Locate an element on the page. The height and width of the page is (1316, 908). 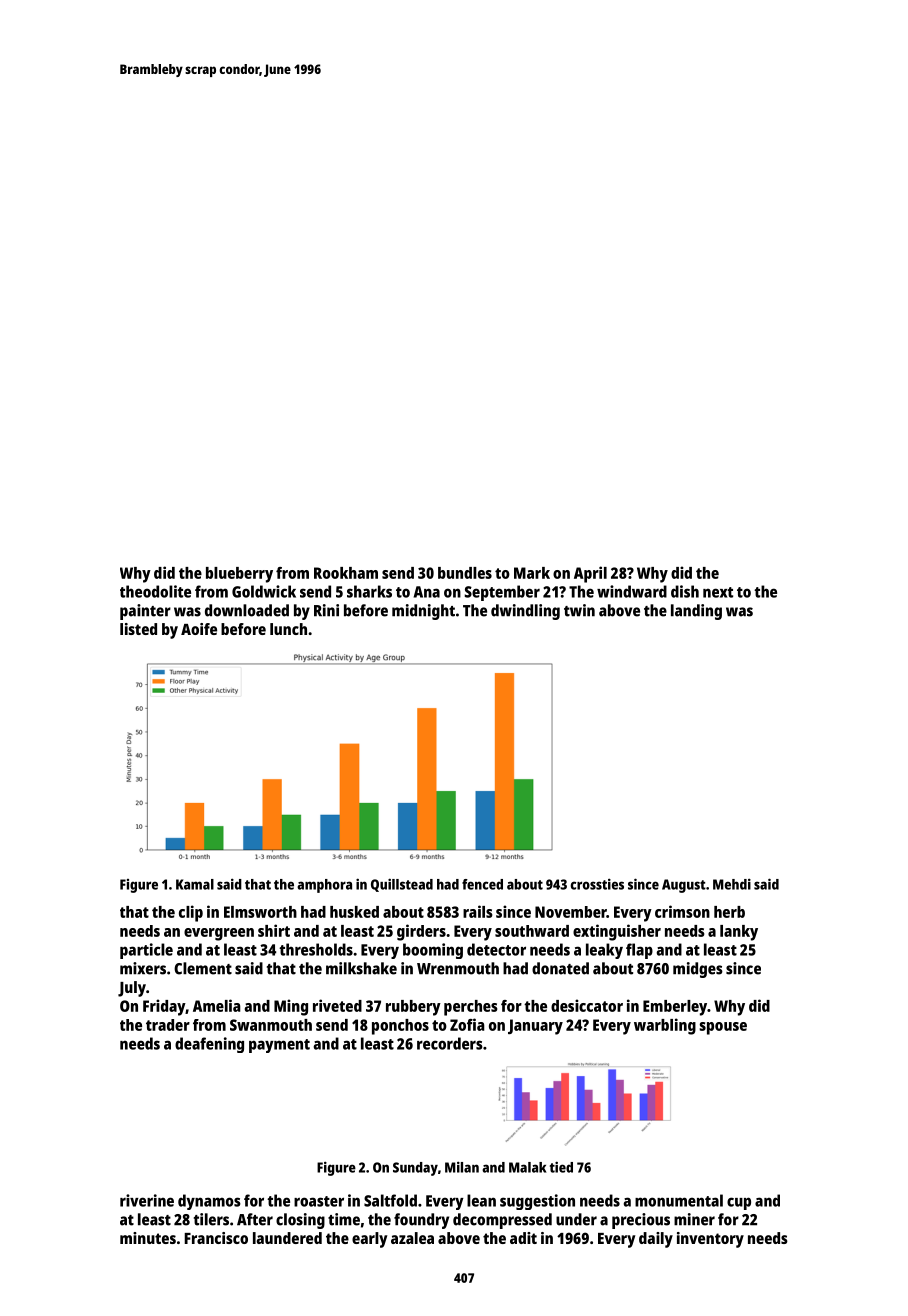
midnight is located at coordinates (423, 612).
